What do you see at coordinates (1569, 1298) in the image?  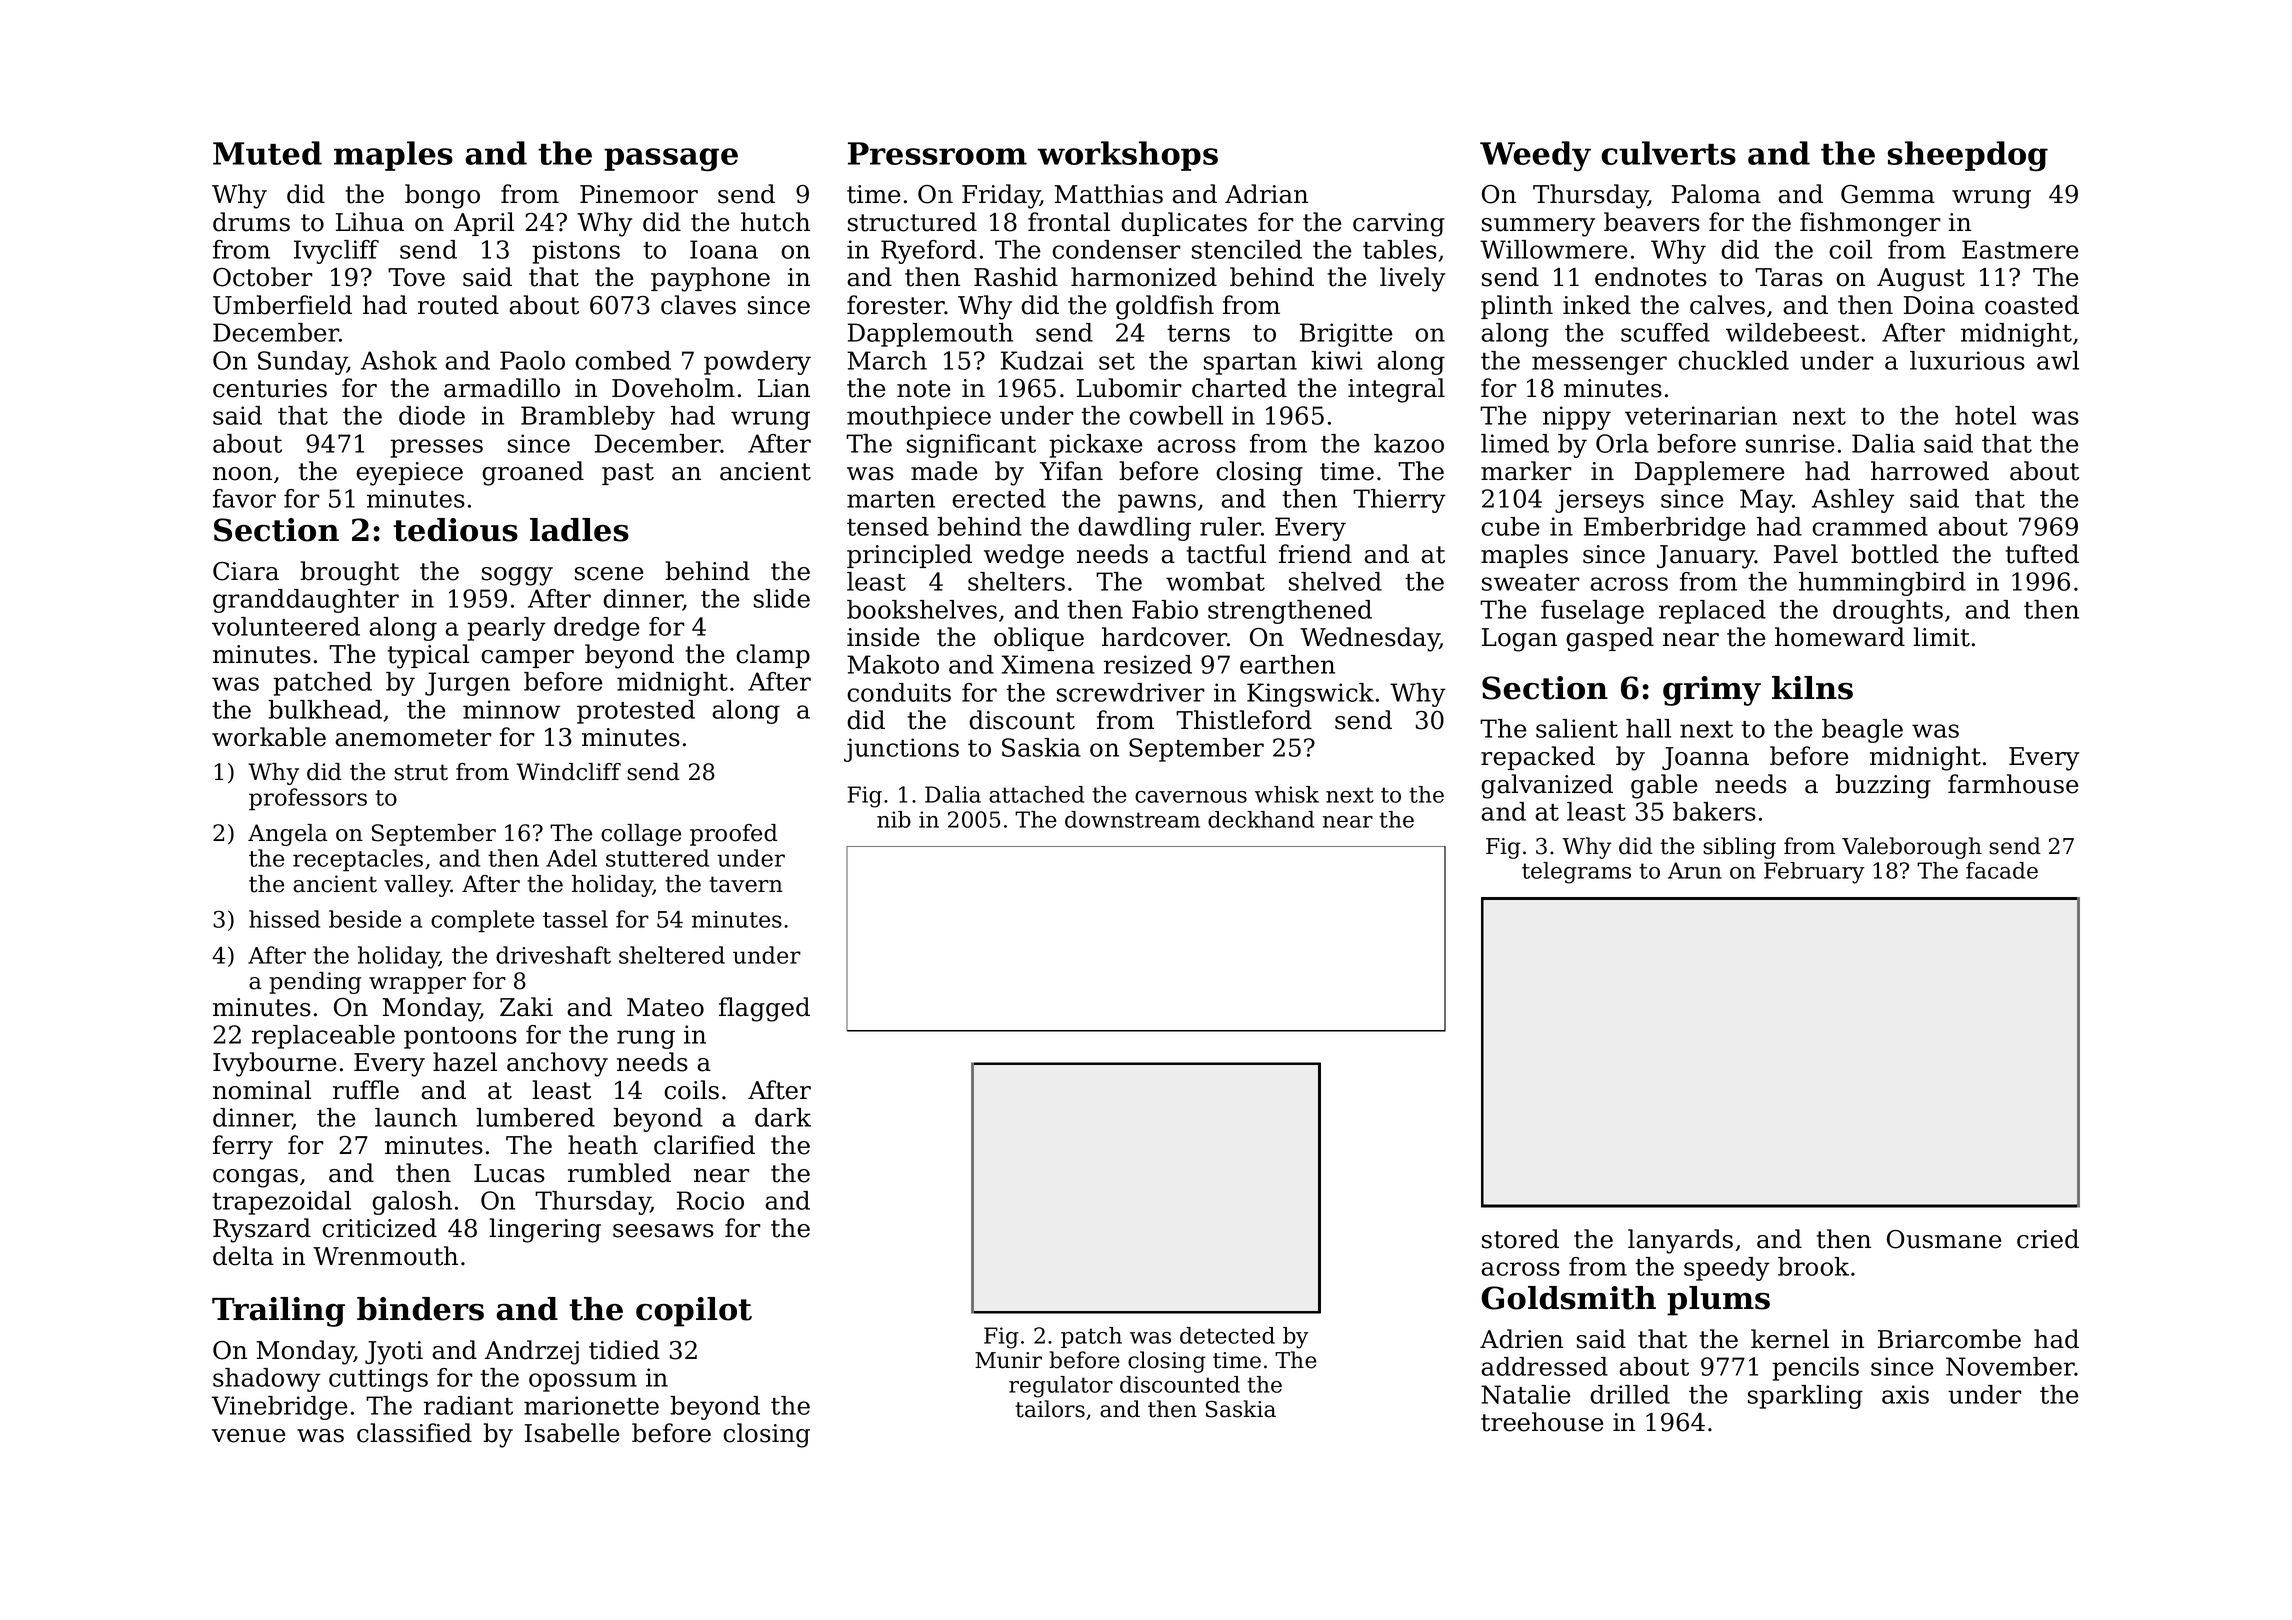 I see `Goldsmith` at bounding box center [1569, 1298].
